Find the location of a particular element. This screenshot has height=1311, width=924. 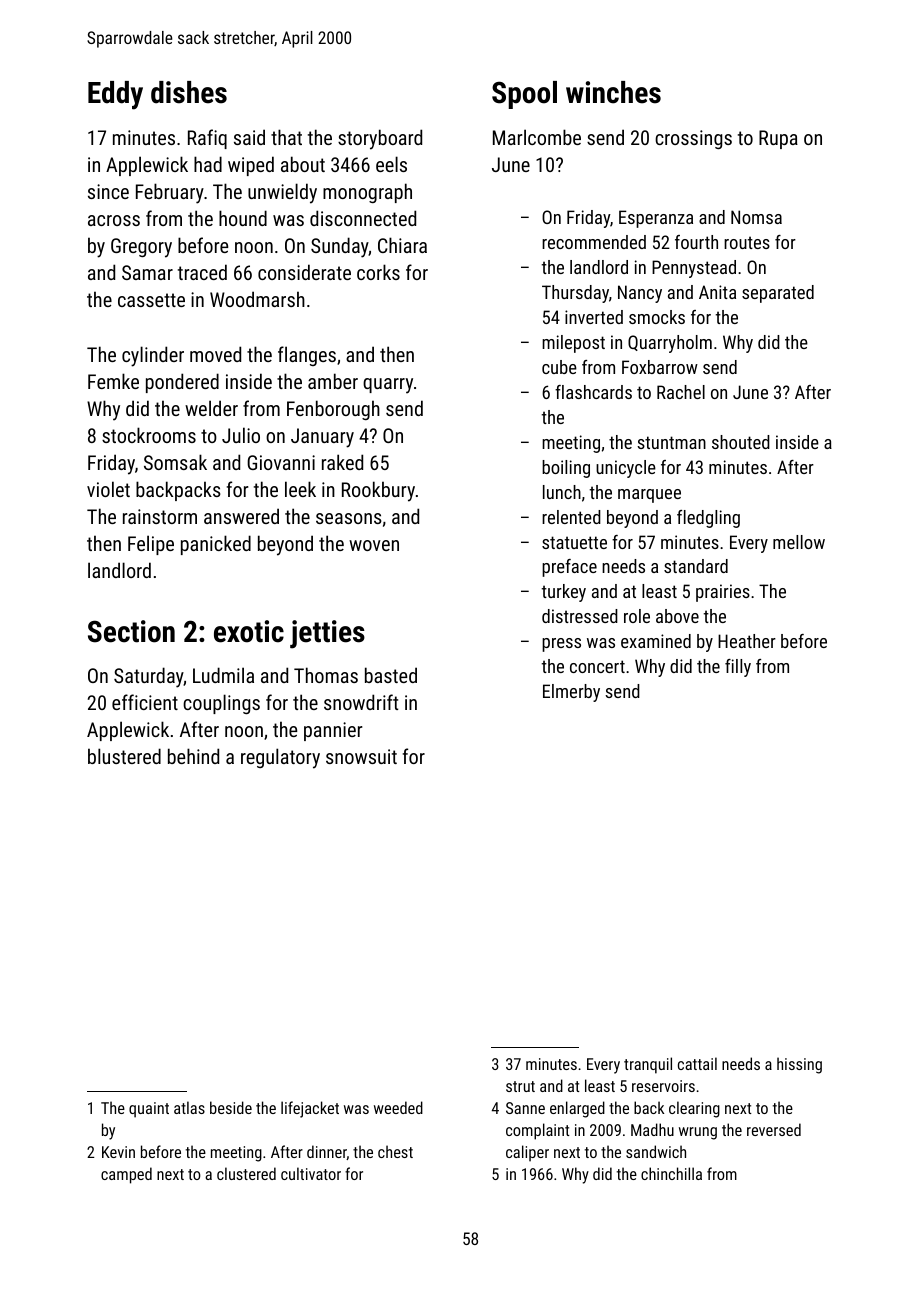

efficient is located at coordinates (145, 702).
